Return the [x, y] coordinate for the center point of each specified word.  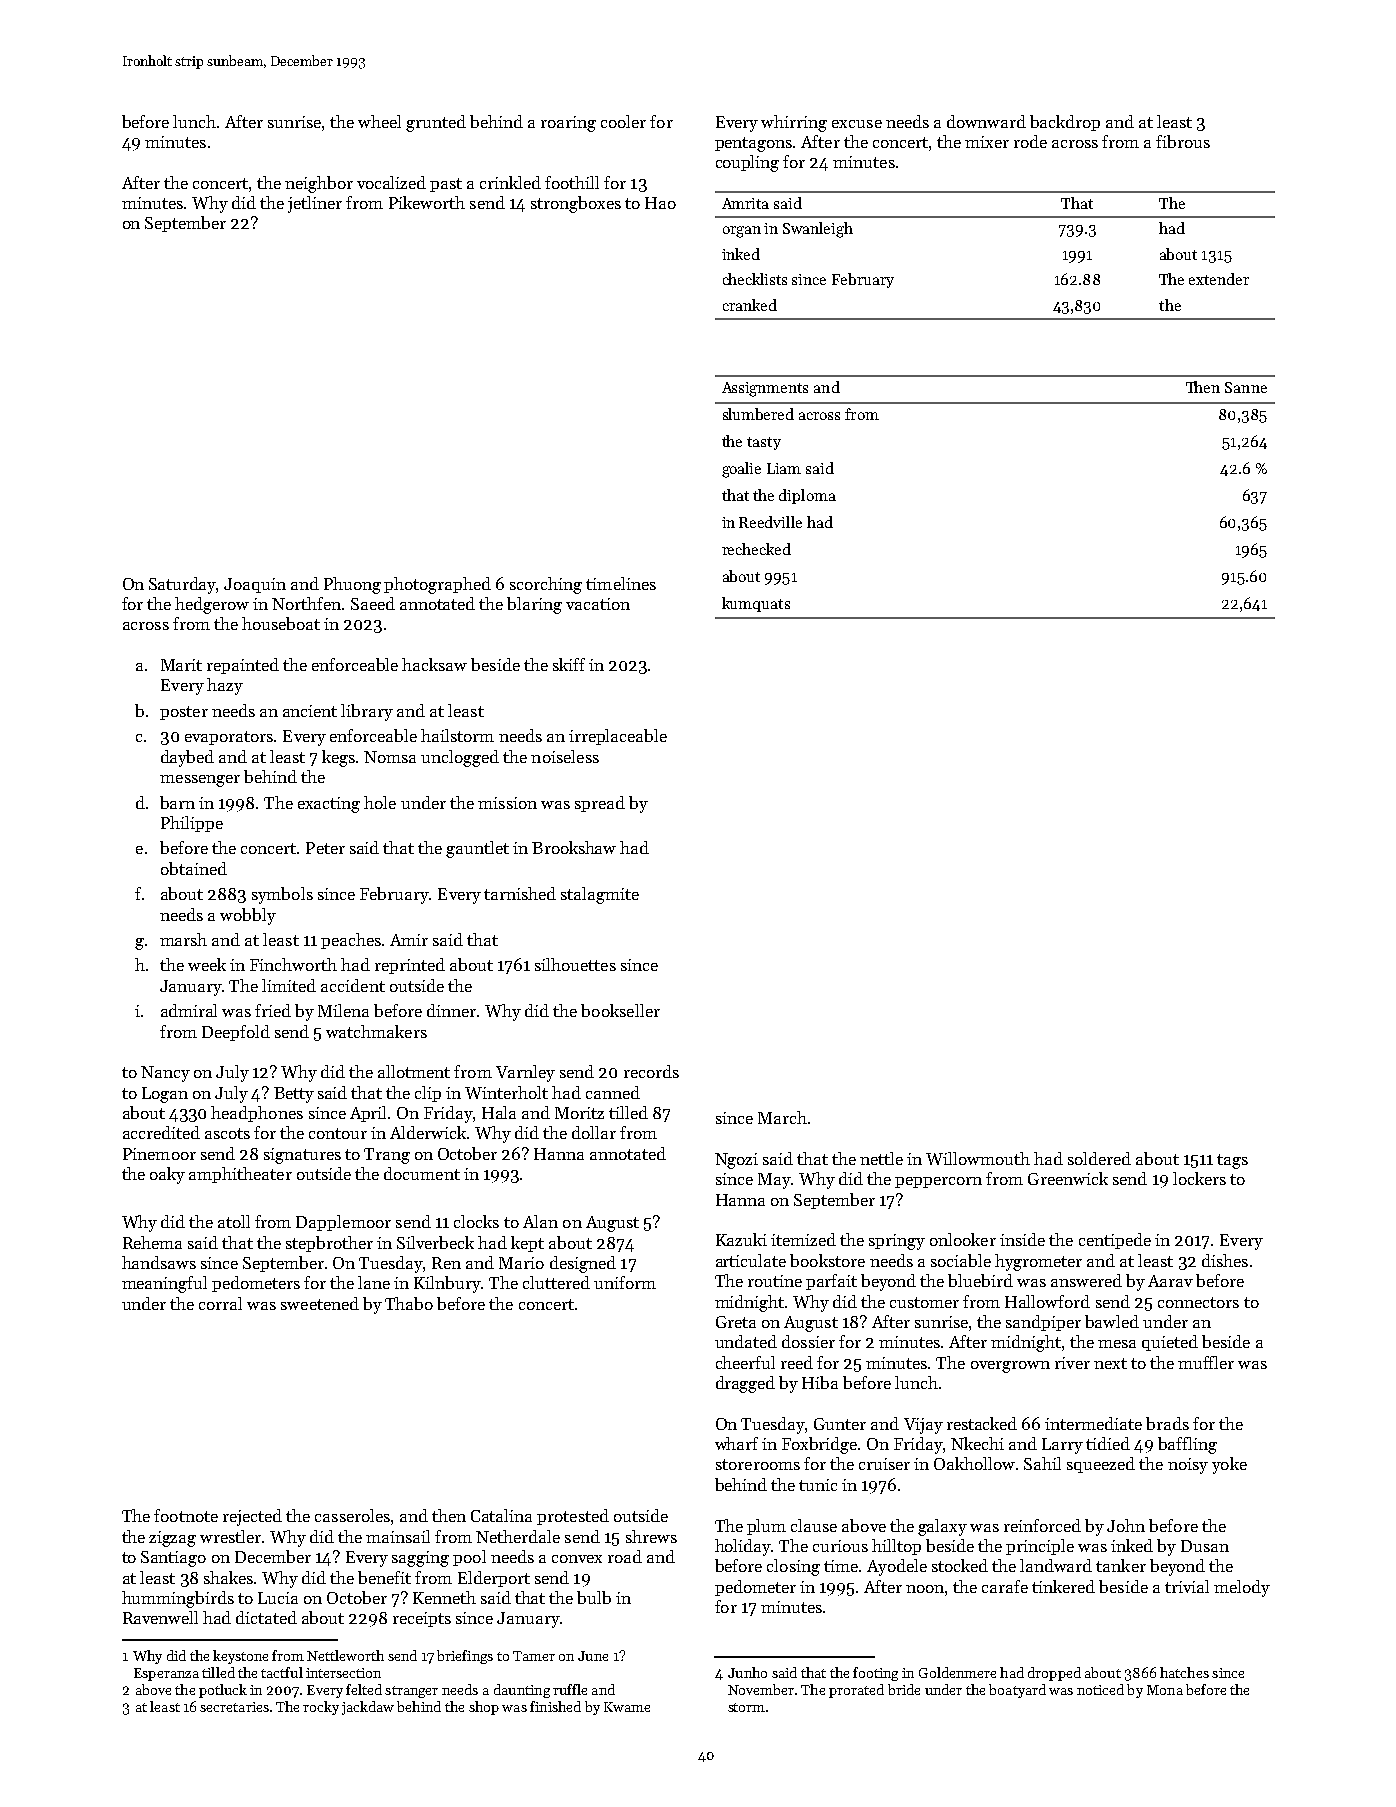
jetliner [315, 204]
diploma [807, 496]
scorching [546, 585]
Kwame [627, 1707]
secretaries [234, 1707]
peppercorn [938, 1182]
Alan [540, 1221]
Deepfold [236, 1033]
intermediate [1093, 1423]
